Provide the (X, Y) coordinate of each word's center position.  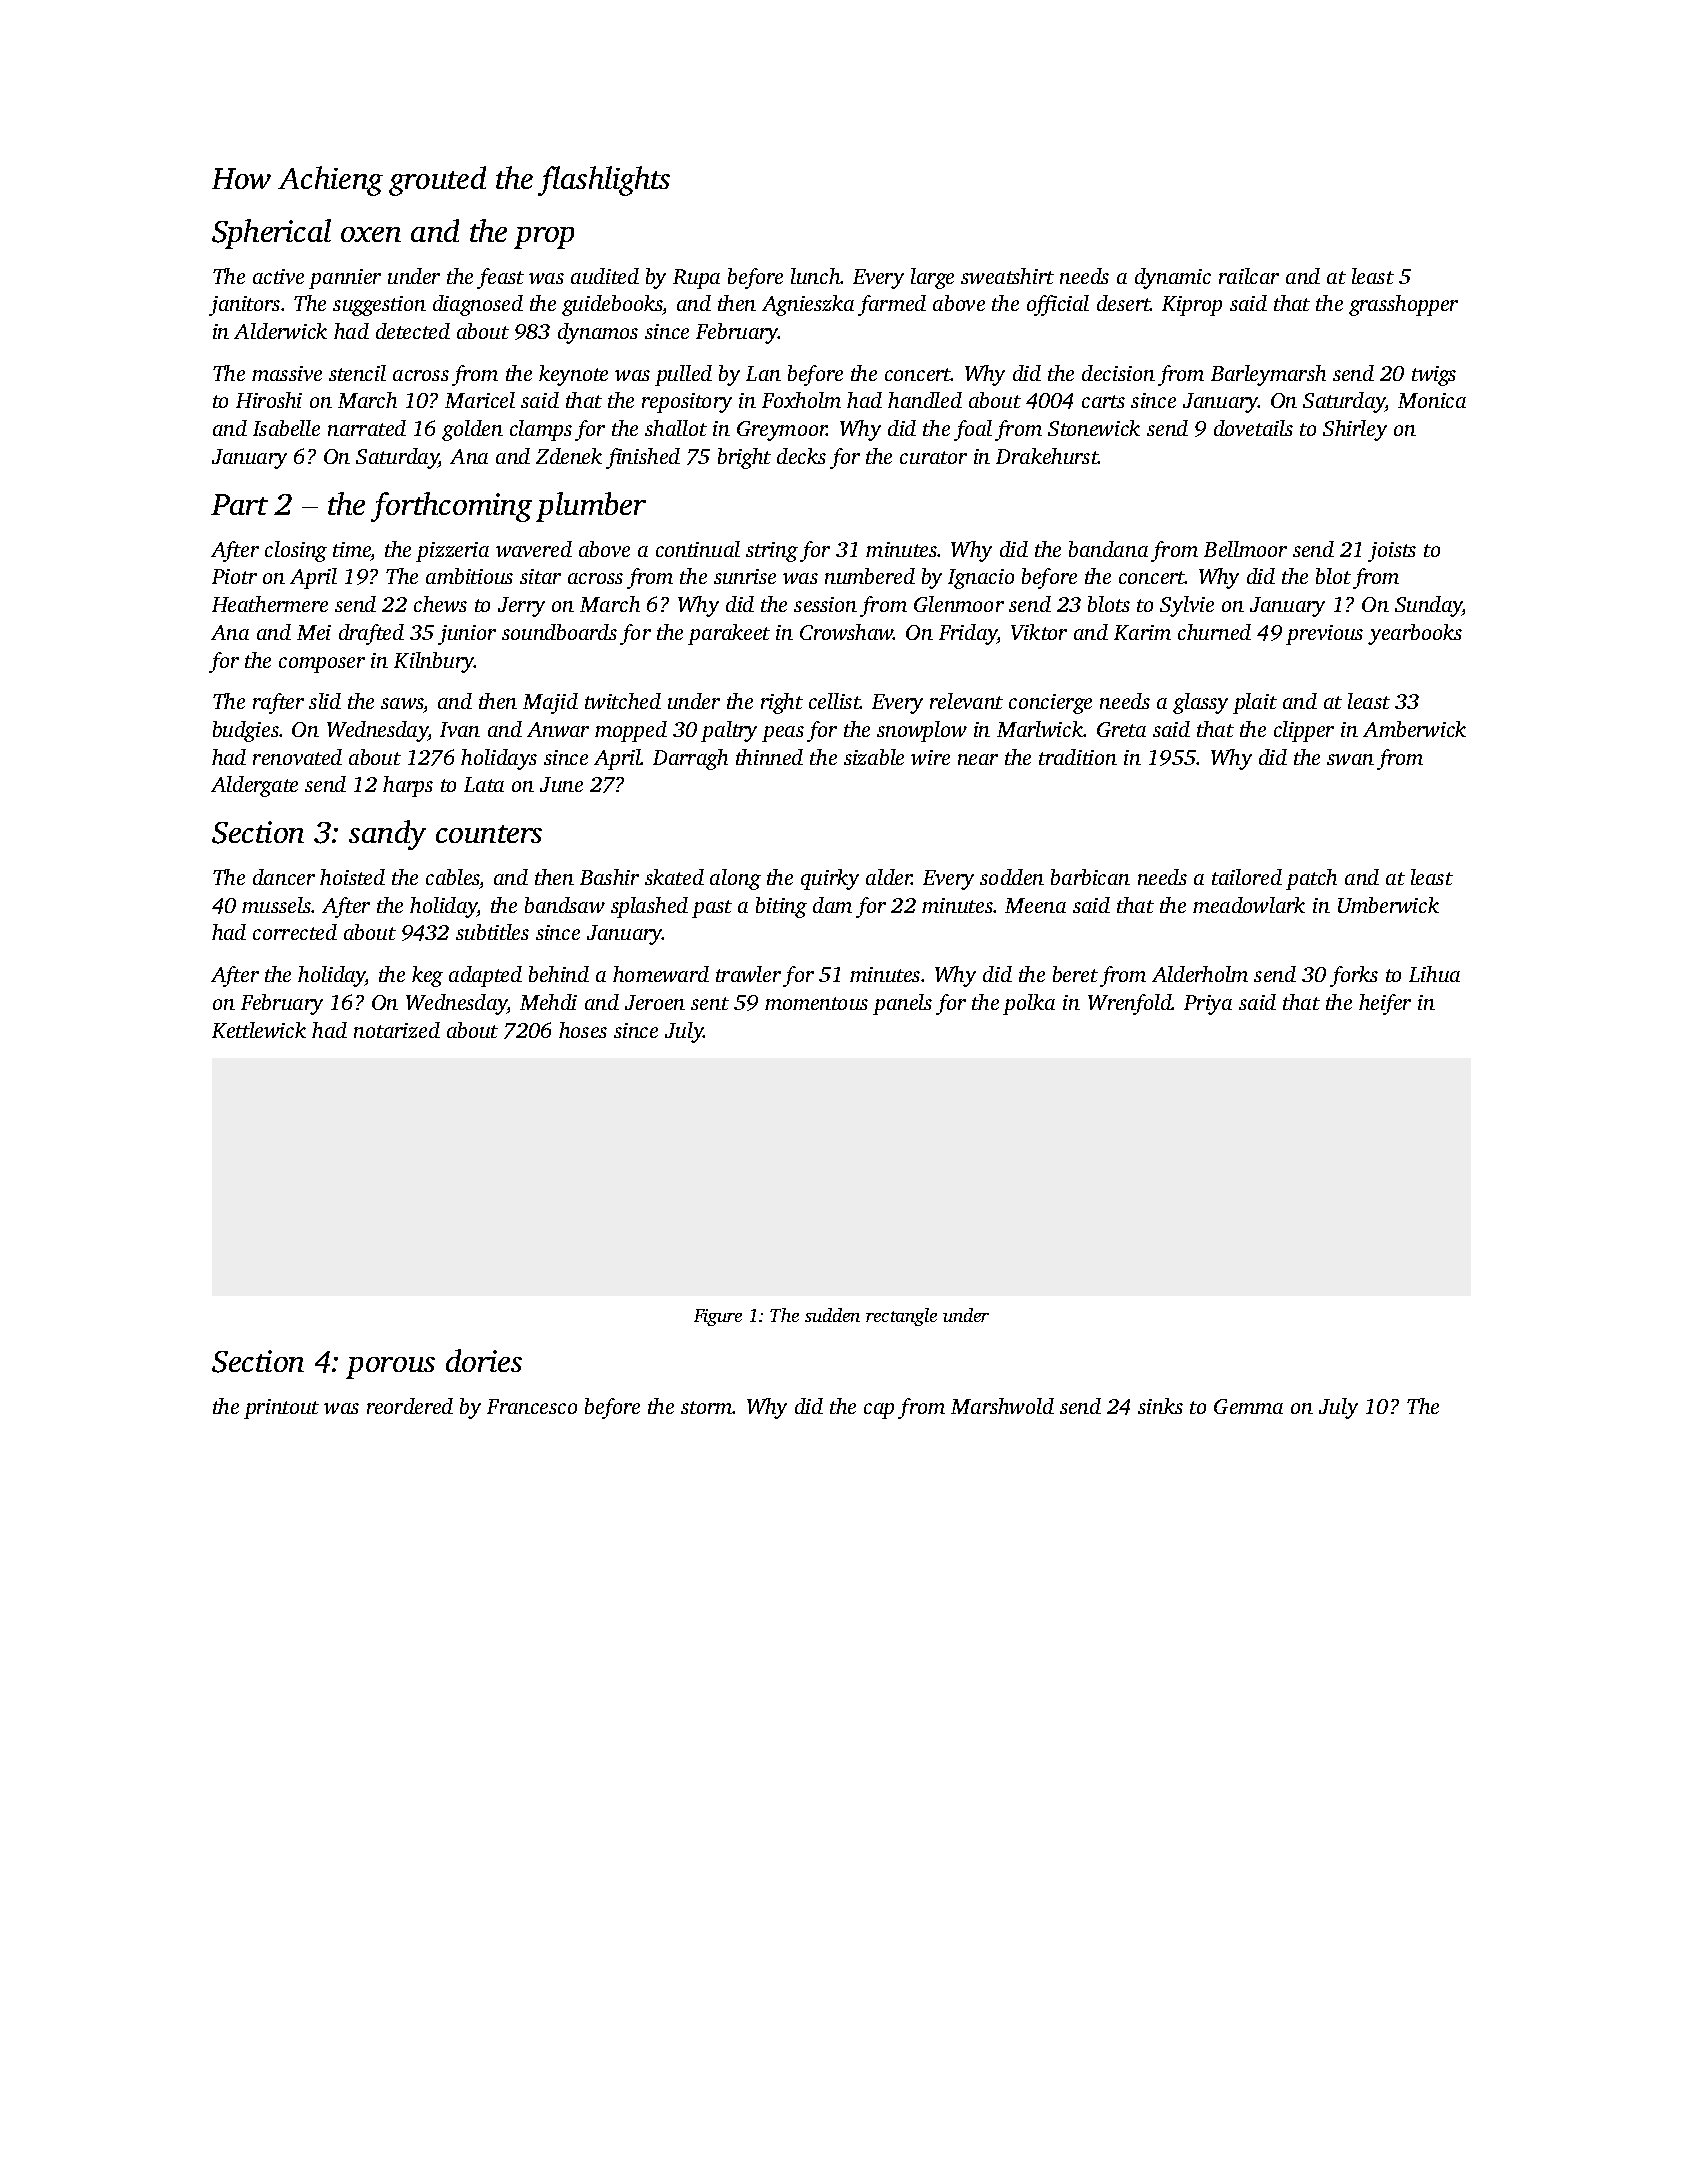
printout (281, 1409)
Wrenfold (1130, 1004)
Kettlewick (259, 1030)
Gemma (1248, 1406)
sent (710, 1003)
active (278, 276)
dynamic (1173, 278)
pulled (683, 375)
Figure (718, 1317)
